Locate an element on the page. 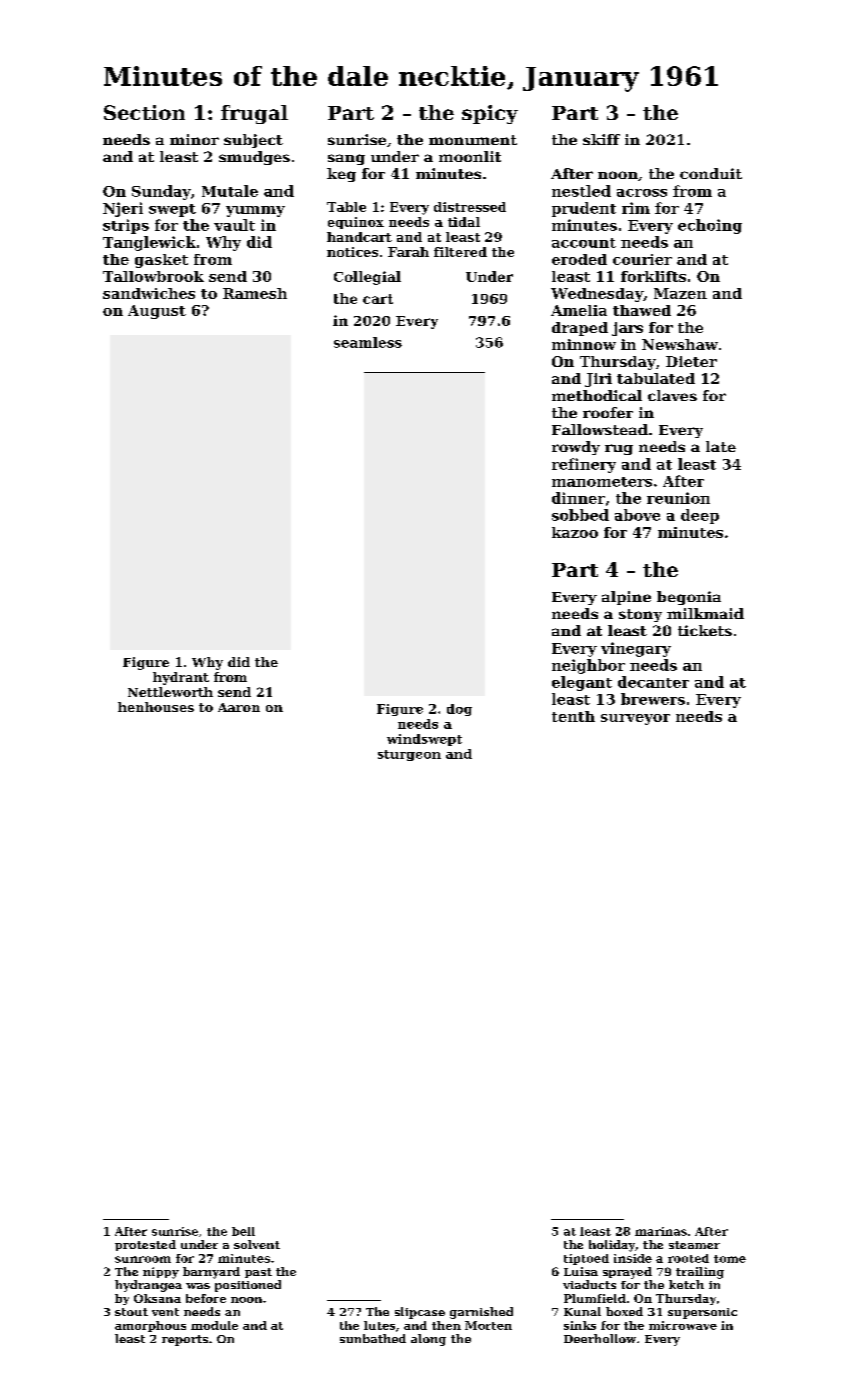 This document has width=849, height=1400. neighbor is located at coordinates (588, 666).
